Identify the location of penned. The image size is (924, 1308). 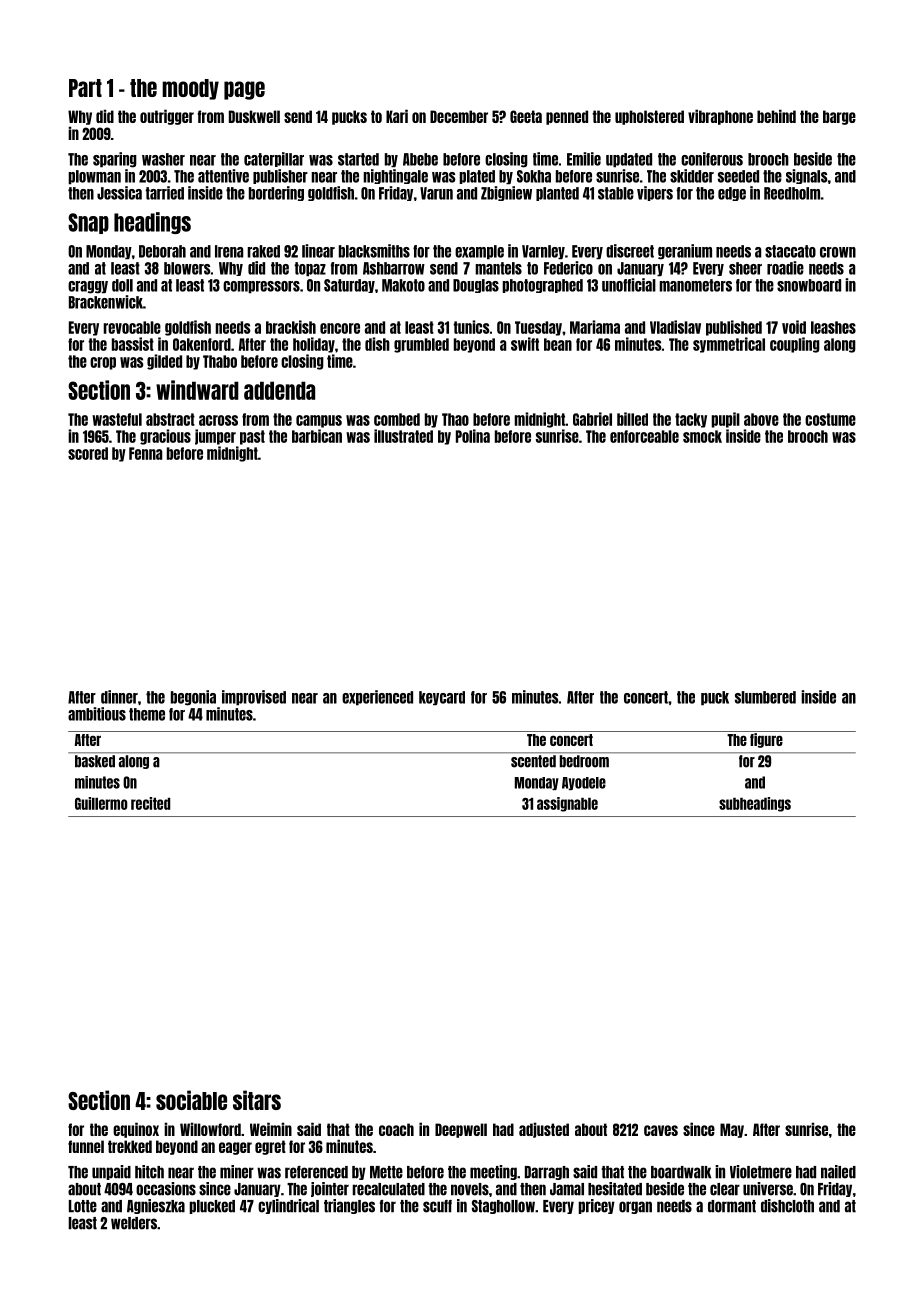
(567, 117).
